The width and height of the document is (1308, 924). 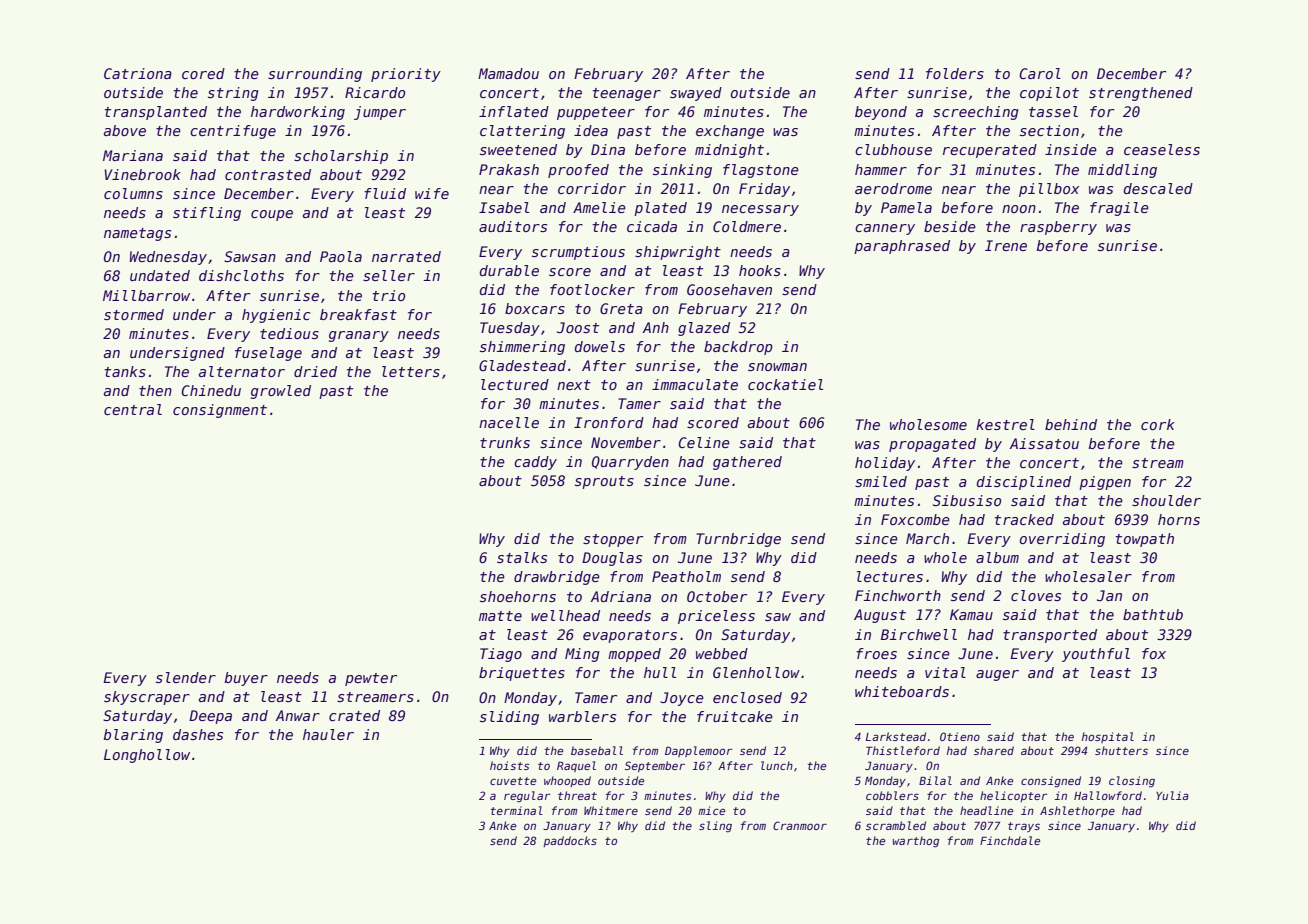 What do you see at coordinates (902, 247) in the document?
I see `paraphrased` at bounding box center [902, 247].
